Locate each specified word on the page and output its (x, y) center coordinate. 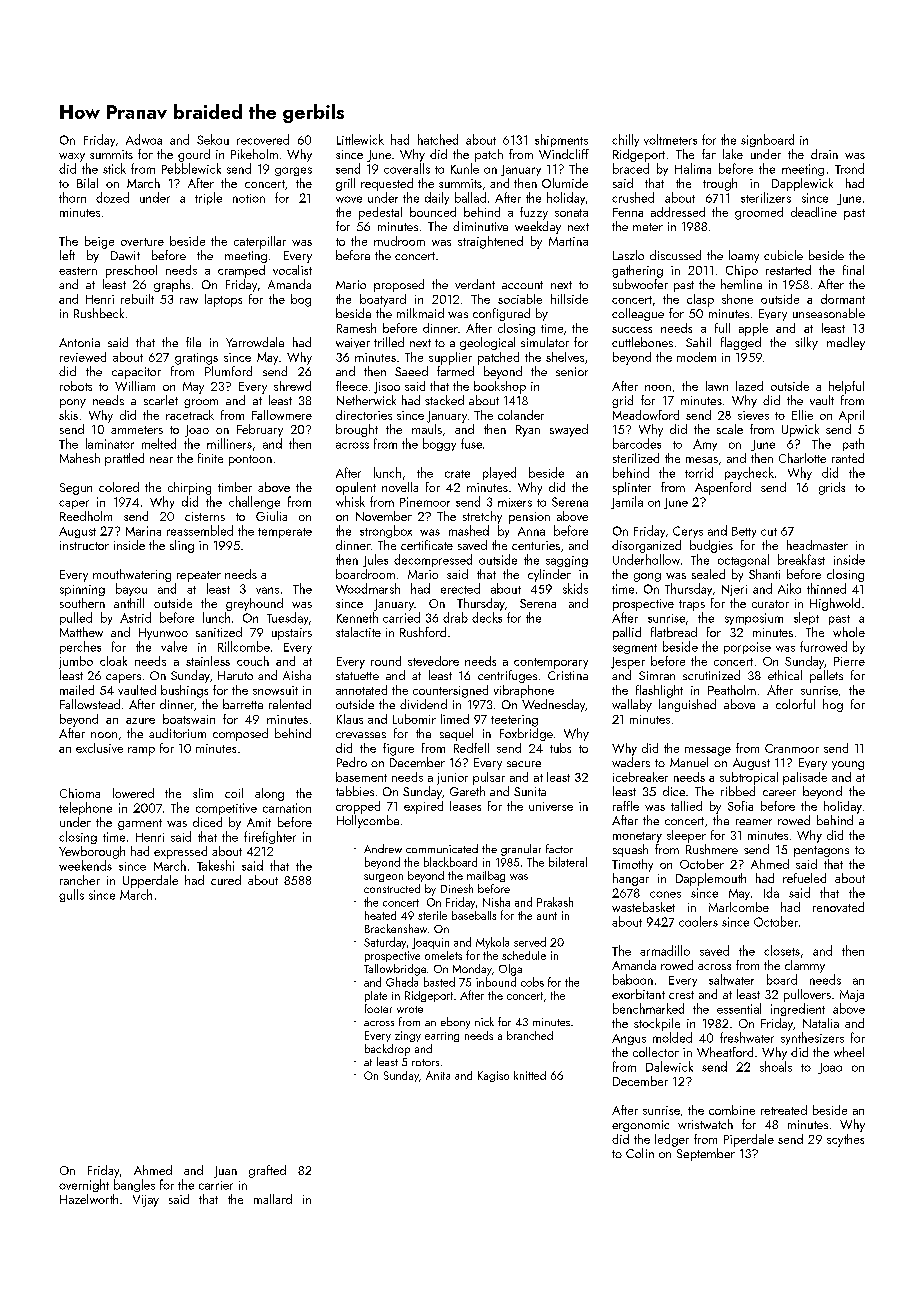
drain (824, 154)
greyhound (254, 604)
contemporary (551, 663)
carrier (216, 1185)
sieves (753, 415)
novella (400, 487)
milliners (229, 443)
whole (849, 632)
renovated (838, 907)
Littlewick (360, 139)
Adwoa (144, 139)
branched (530, 1035)
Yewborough (92, 852)
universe (551, 806)
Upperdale (150, 881)
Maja (852, 996)
